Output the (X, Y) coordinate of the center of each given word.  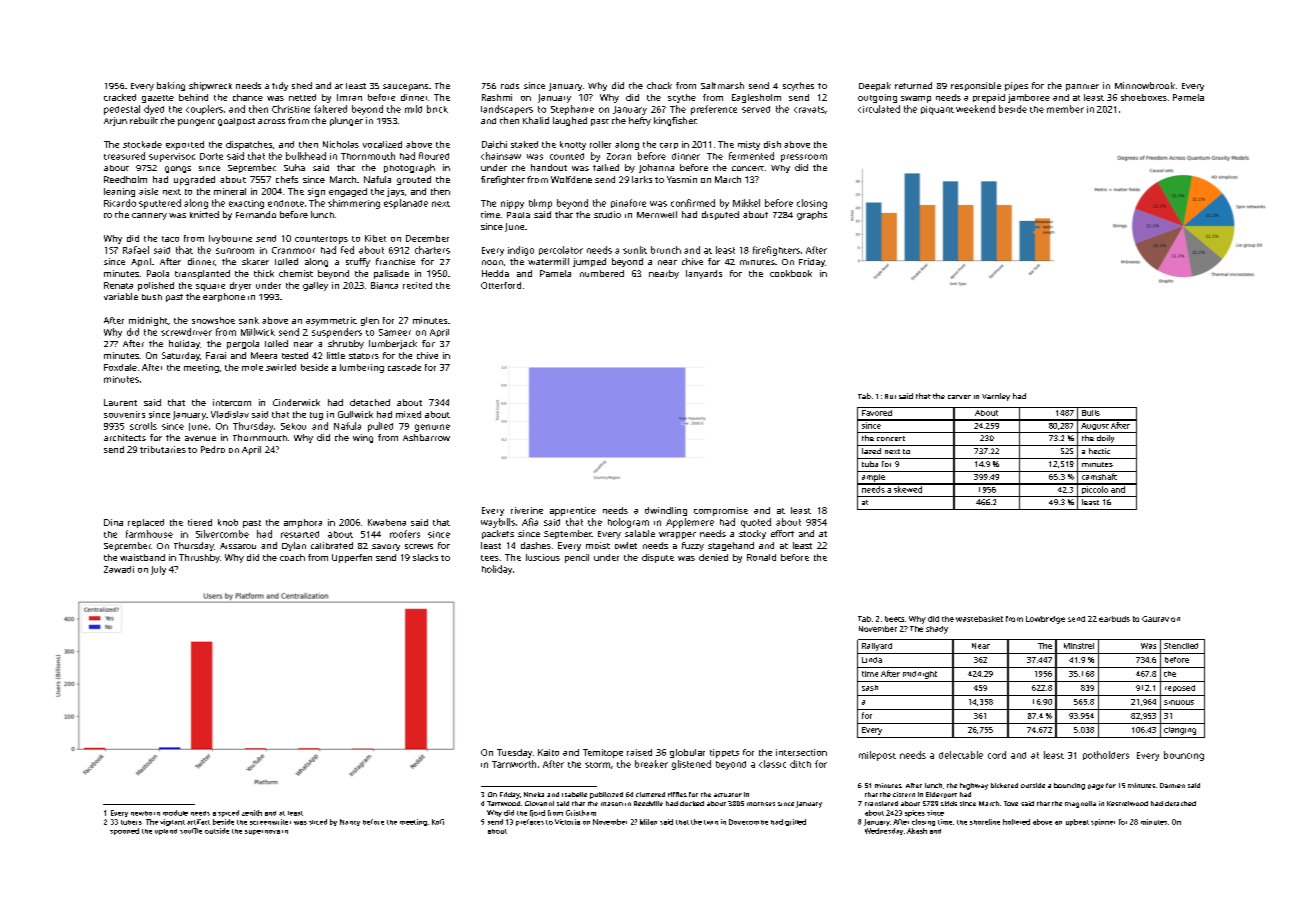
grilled (795, 822)
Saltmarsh (722, 85)
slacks (425, 557)
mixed (408, 414)
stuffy (358, 262)
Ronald (761, 557)
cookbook (791, 273)
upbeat (1077, 822)
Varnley (996, 397)
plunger (346, 121)
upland (166, 832)
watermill (548, 261)
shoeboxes (1144, 97)
